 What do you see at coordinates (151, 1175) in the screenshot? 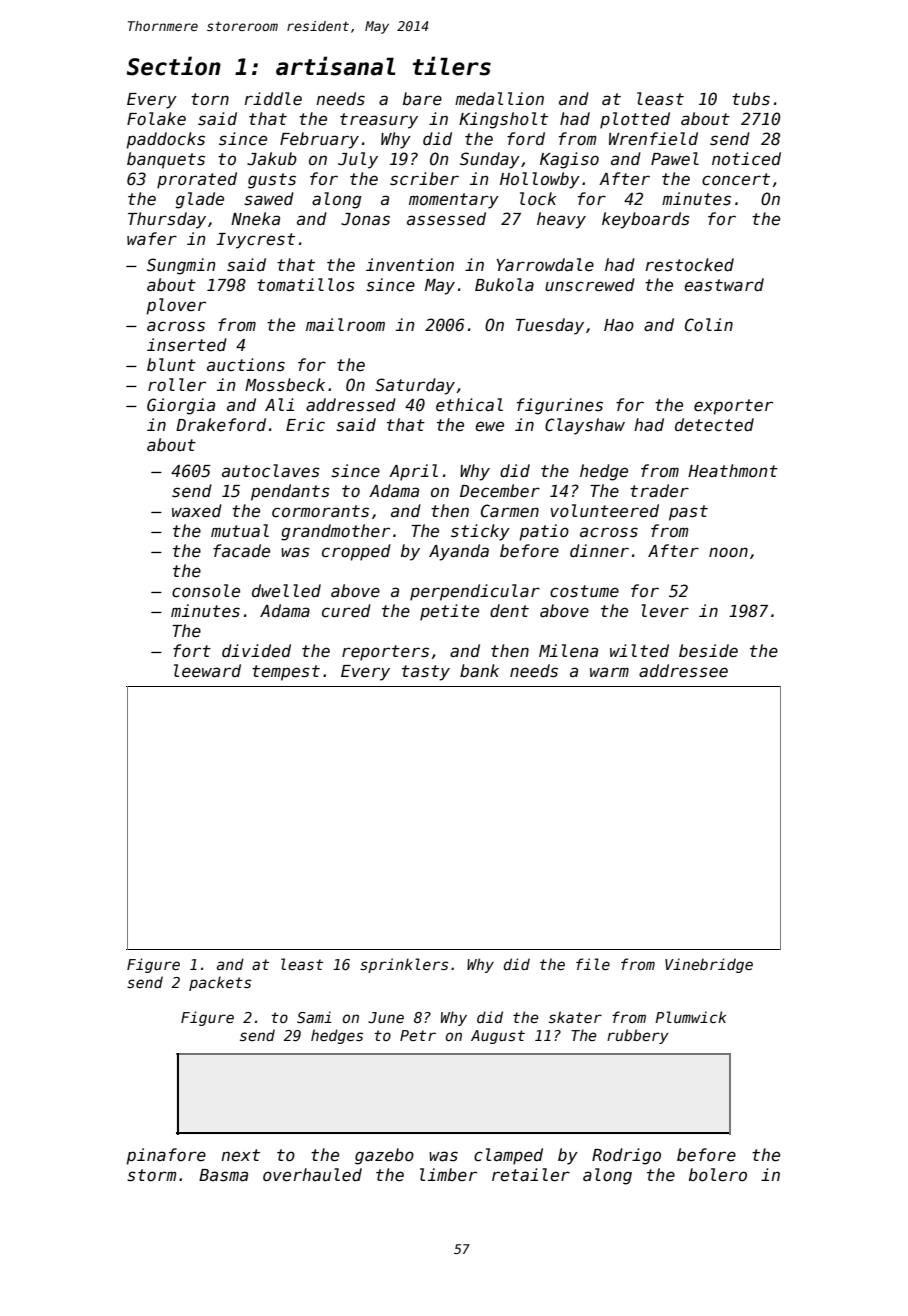
I see `storm` at bounding box center [151, 1175].
